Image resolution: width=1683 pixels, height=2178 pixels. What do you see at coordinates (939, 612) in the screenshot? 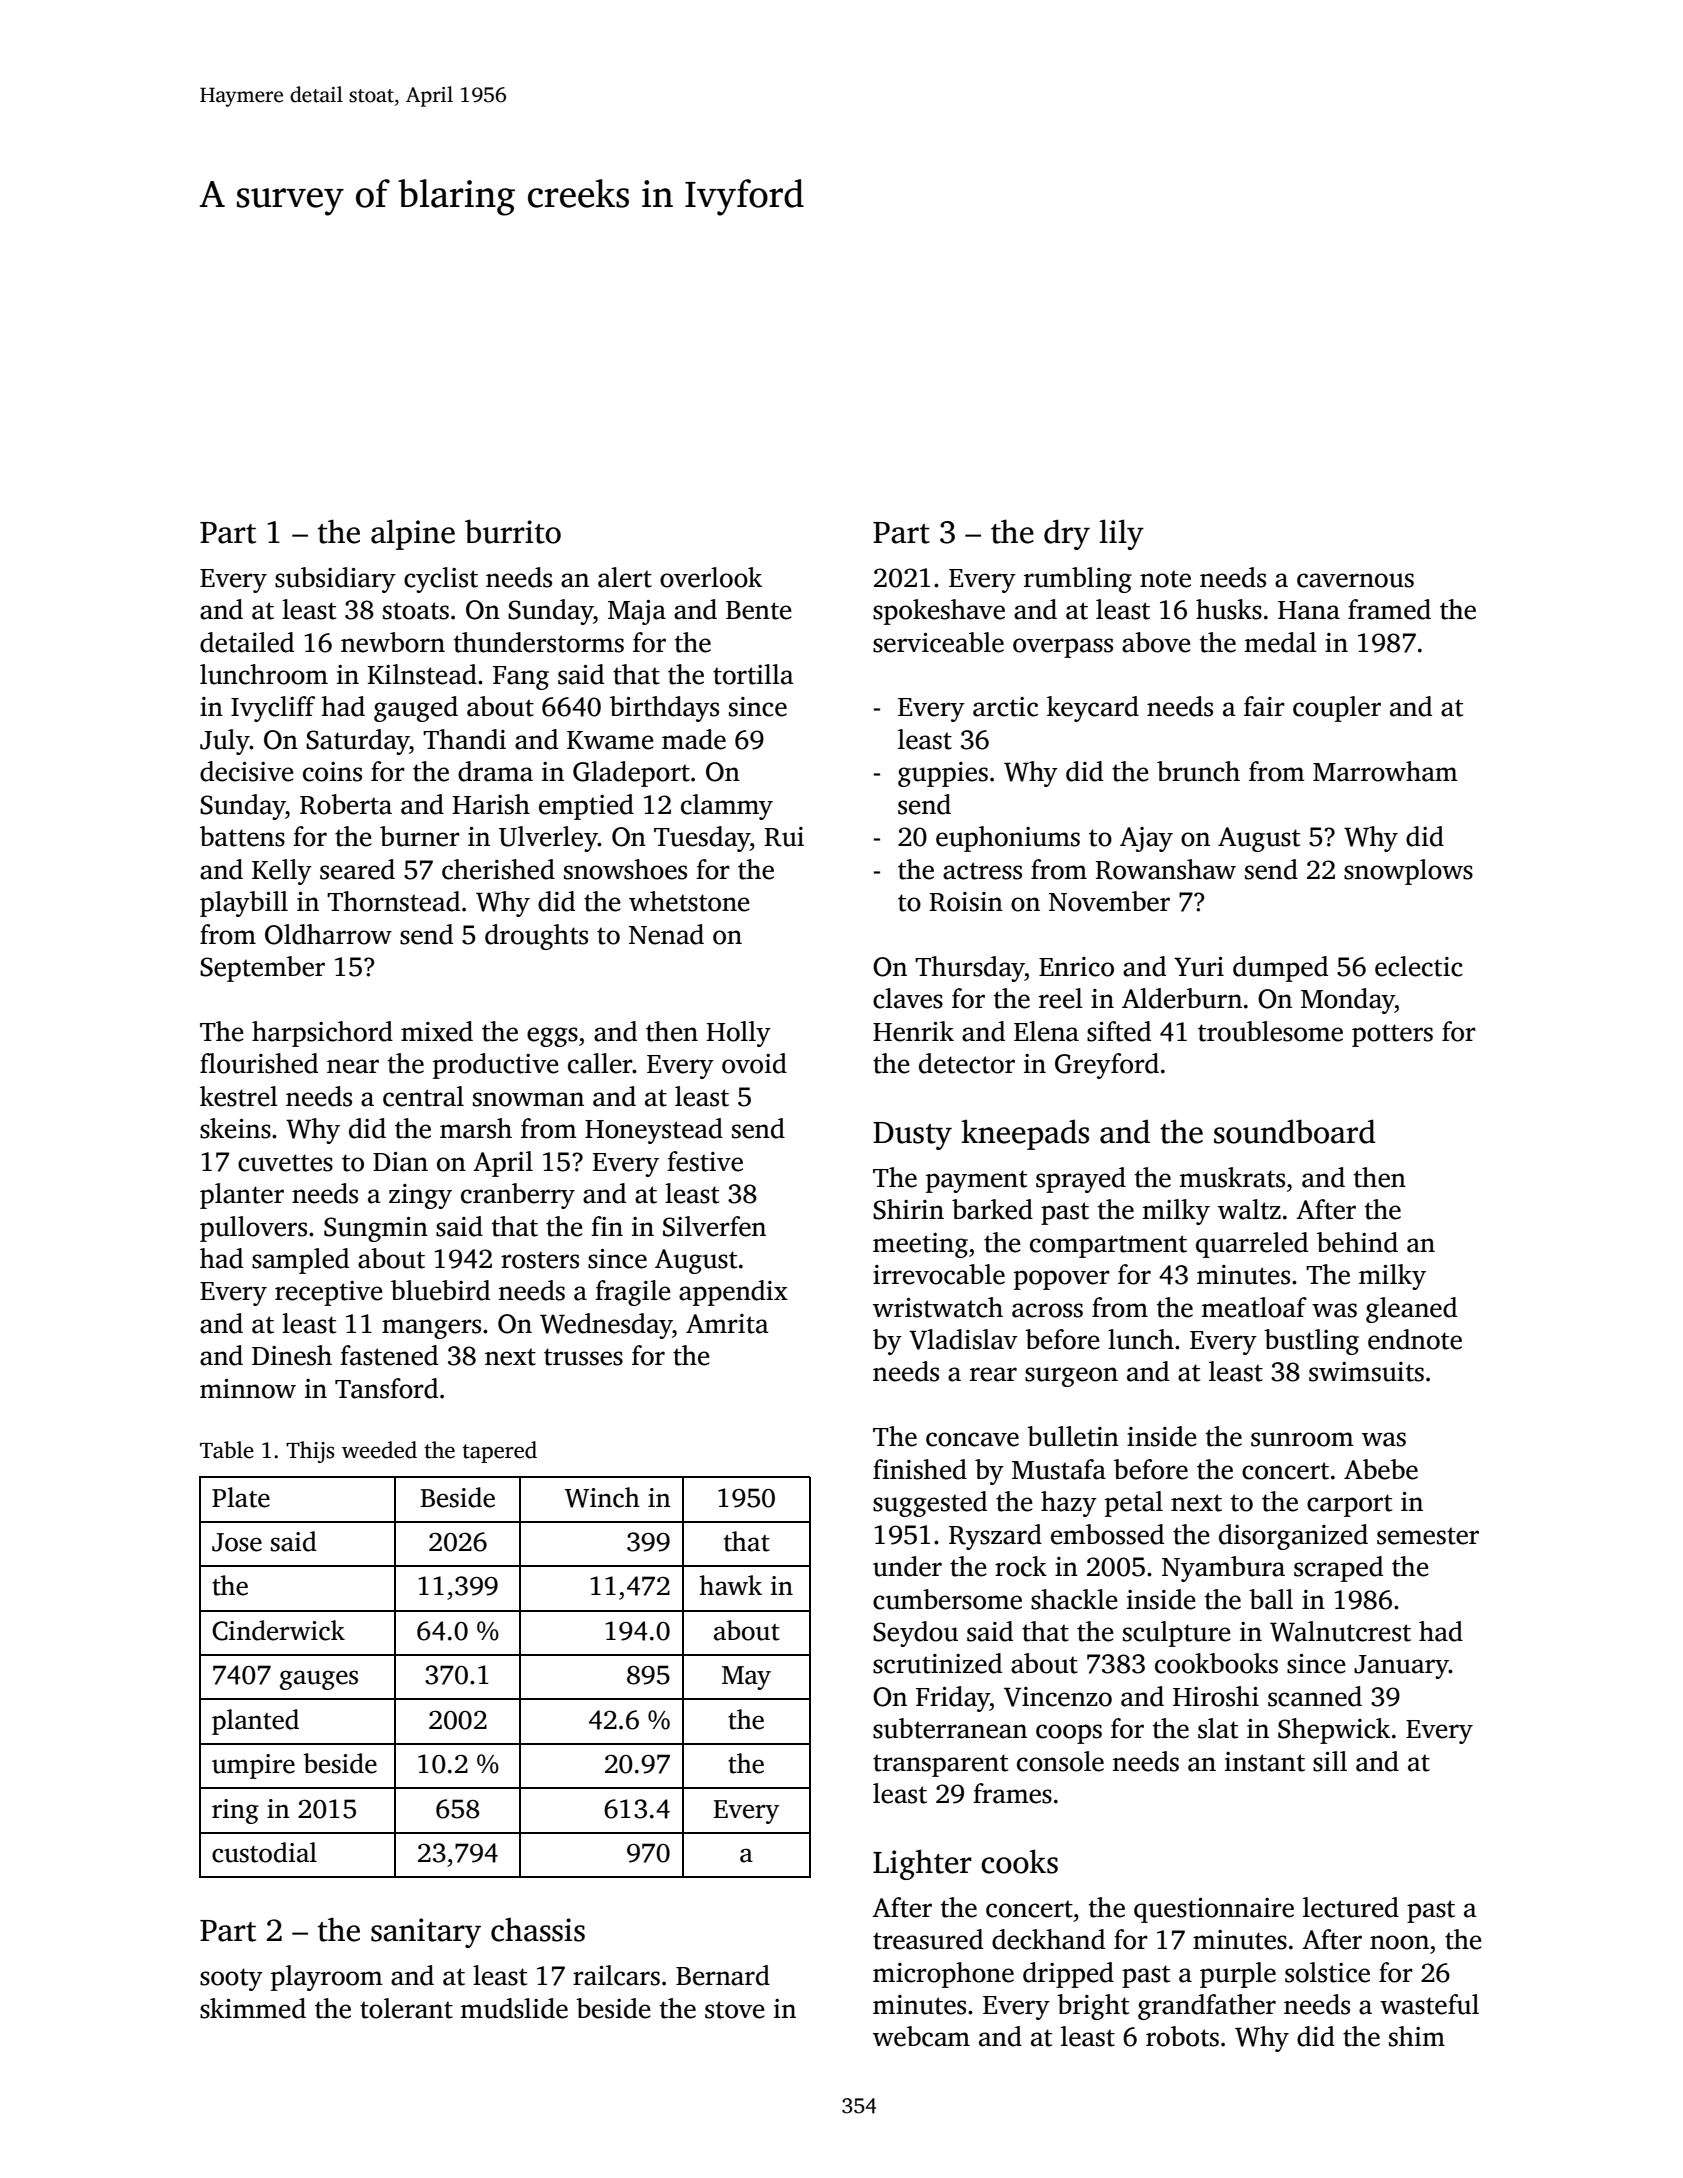
I see `spokeshave` at bounding box center [939, 612].
